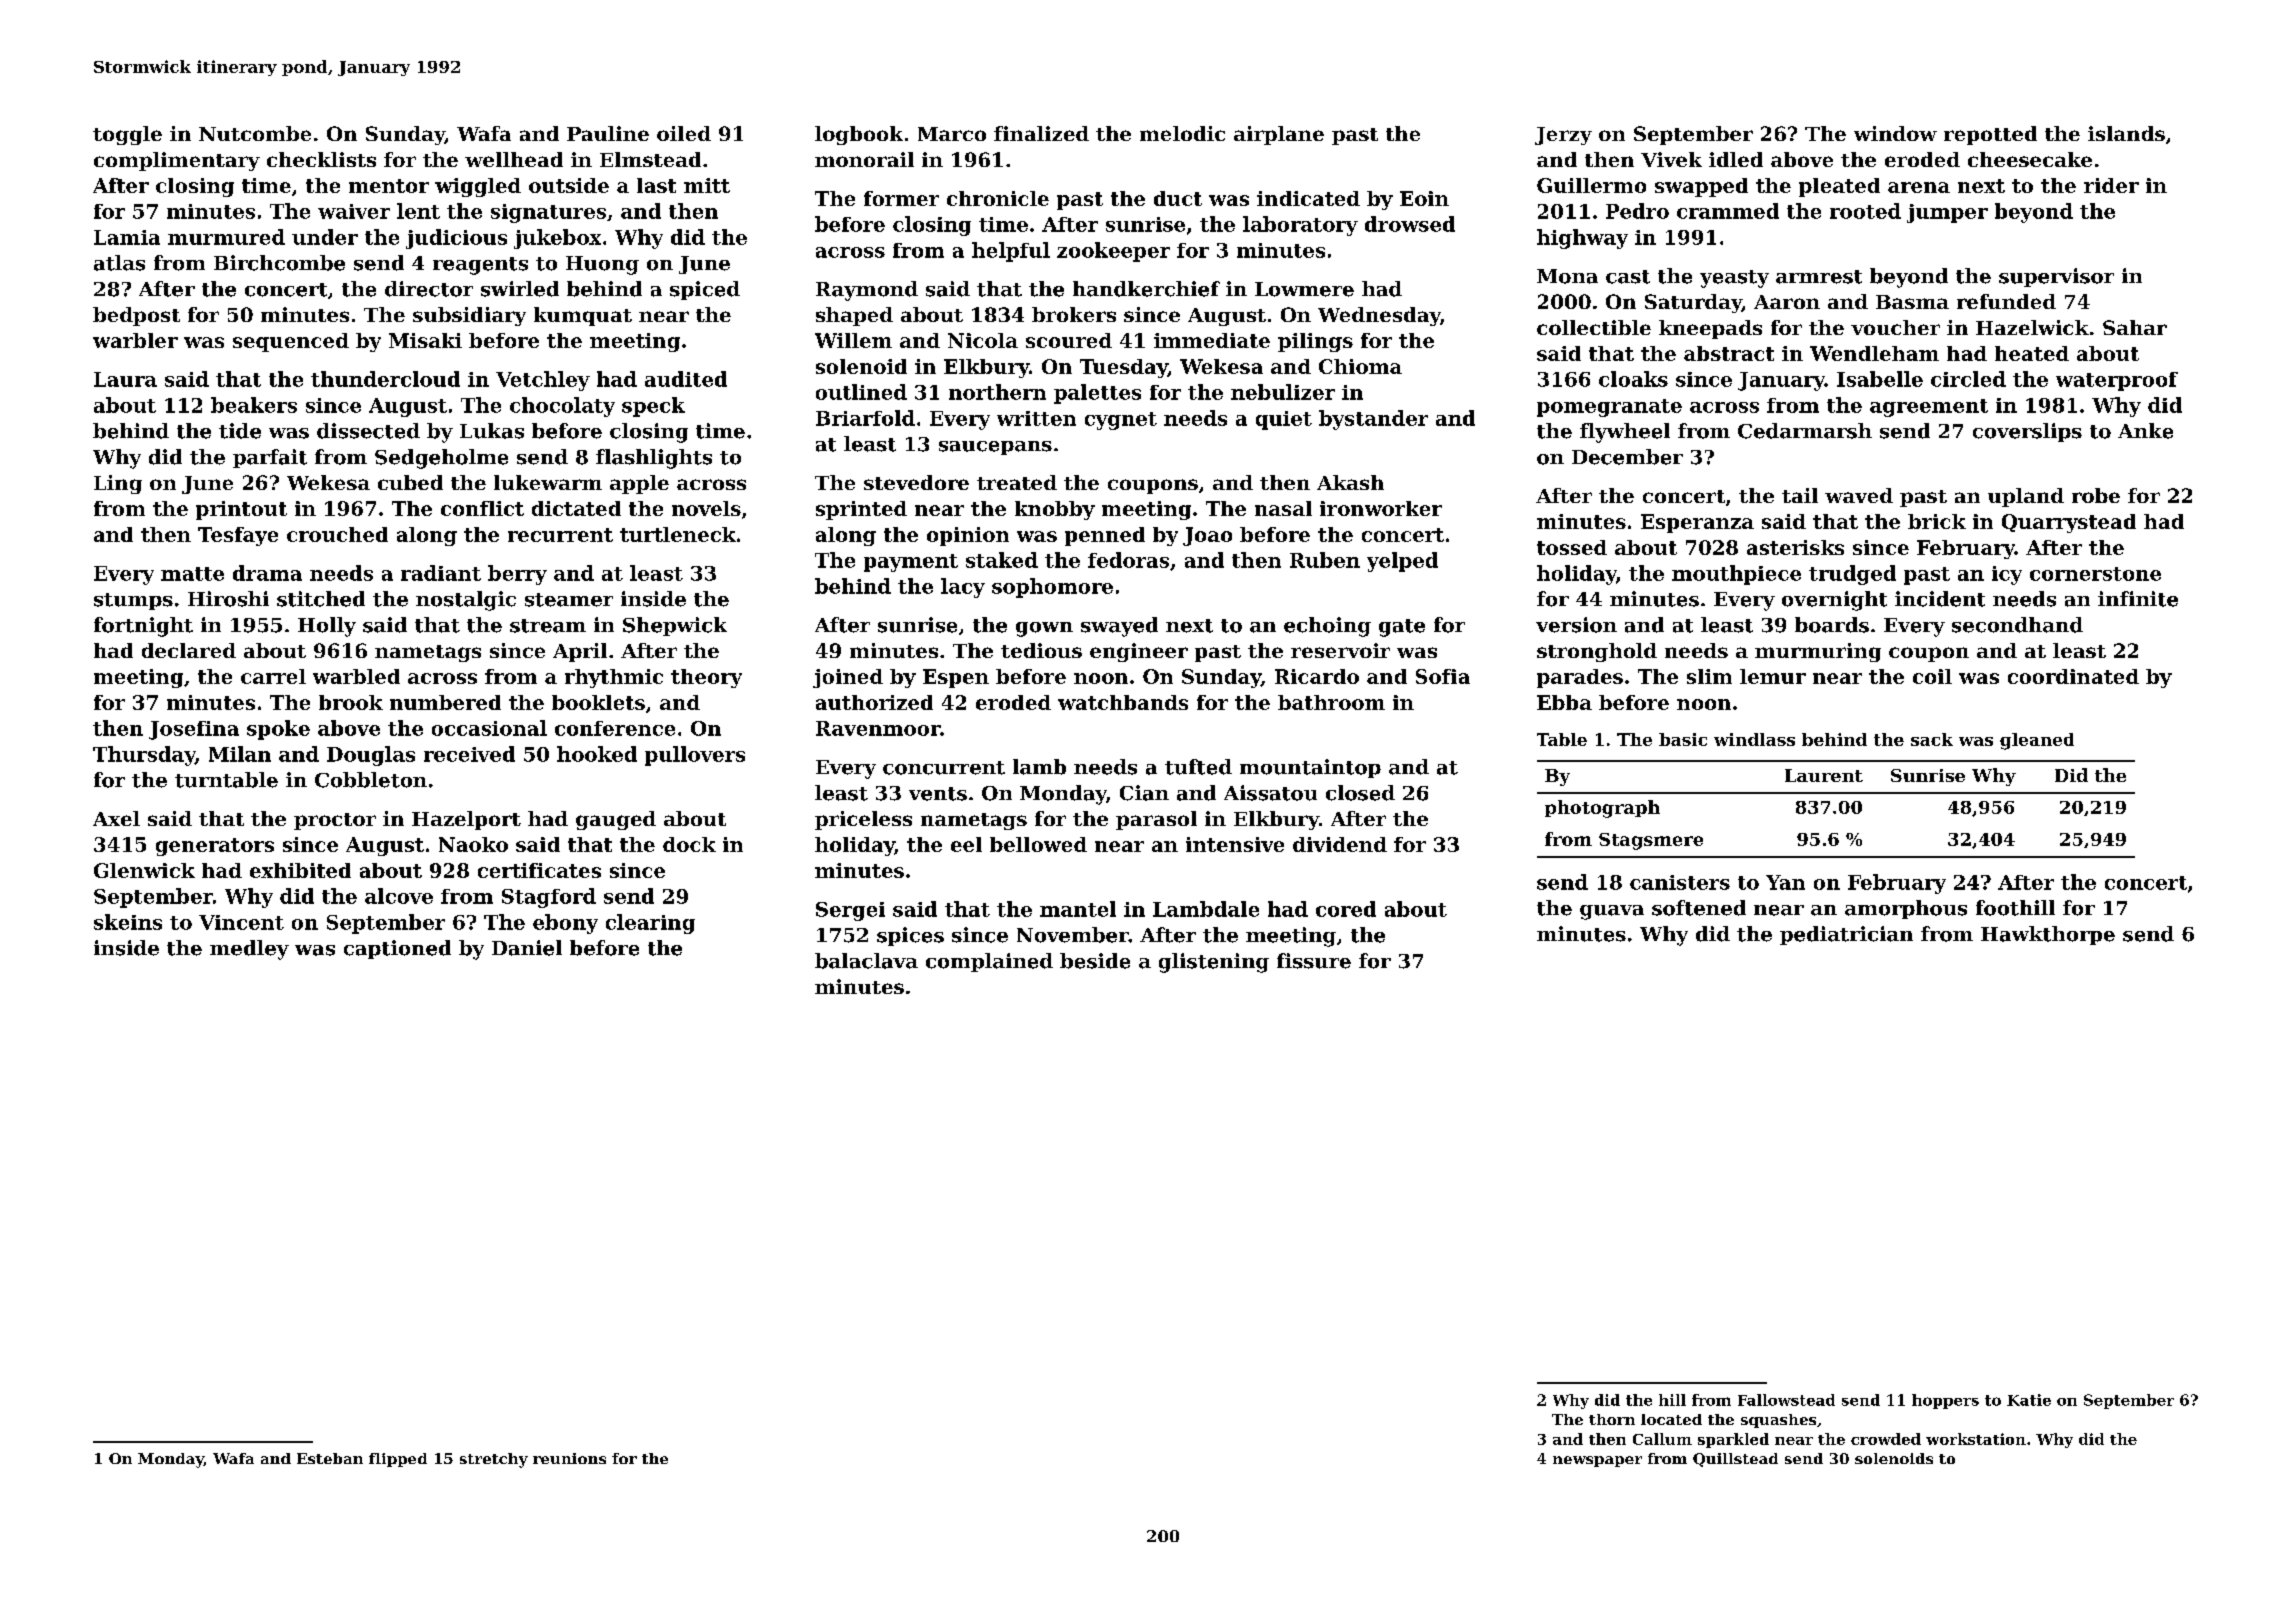  Describe the element at coordinates (650, 924) in the screenshot. I see `clearing` at that location.
